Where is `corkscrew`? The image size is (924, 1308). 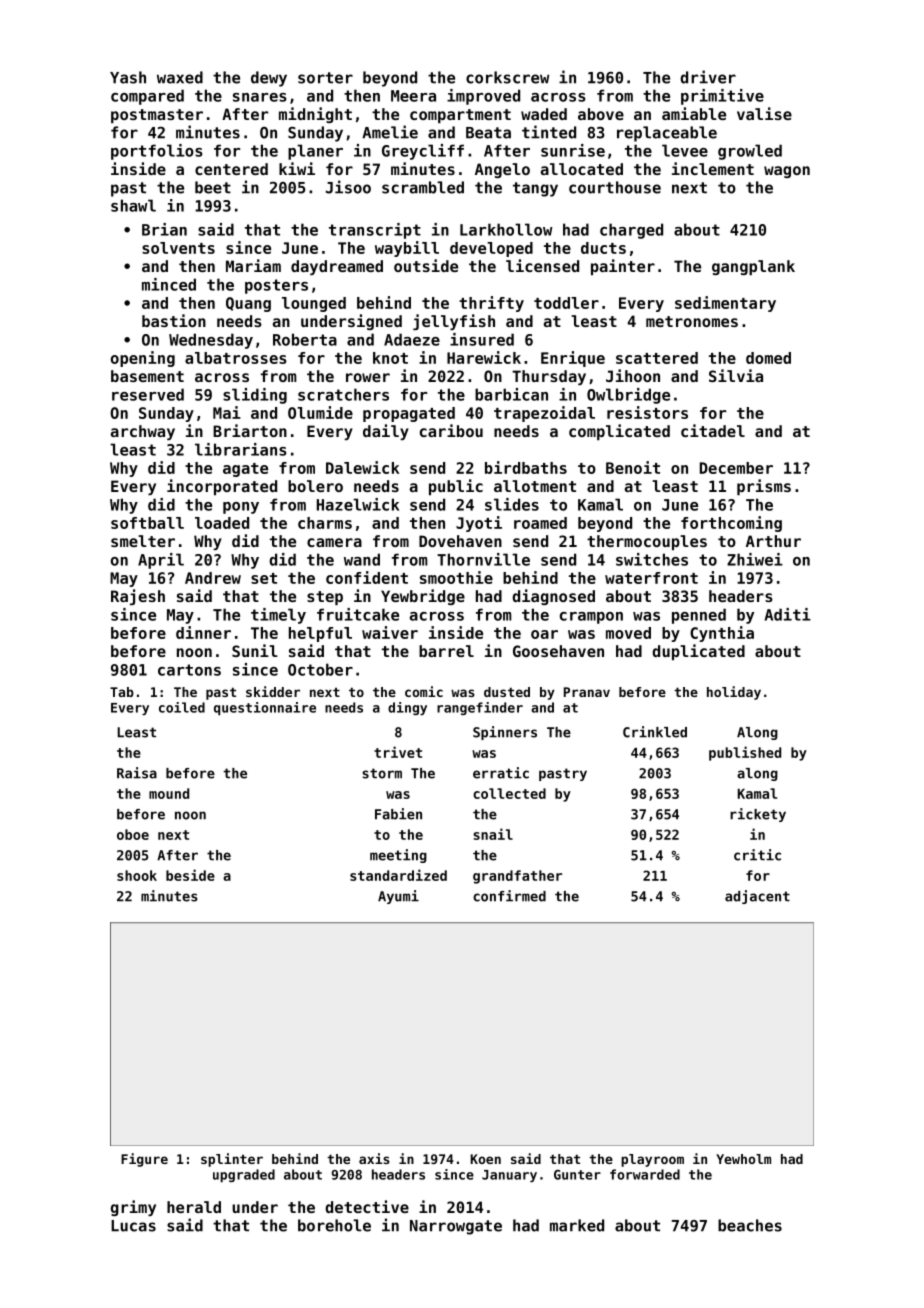
corkscrew is located at coordinates (507, 77).
